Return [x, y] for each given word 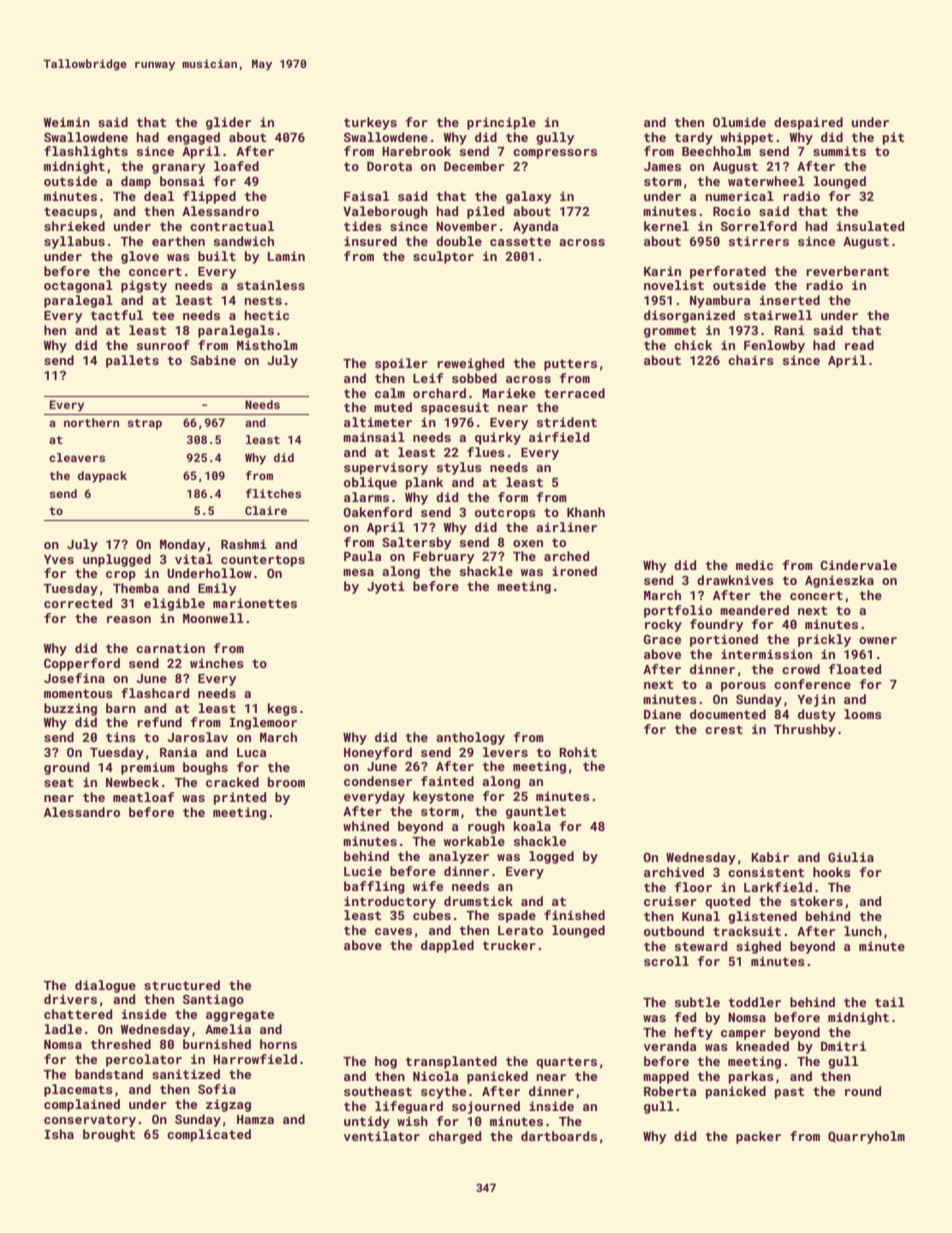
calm [390, 393]
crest [724, 729]
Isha [59, 1134]
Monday [182, 545]
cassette [520, 241]
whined [366, 826]
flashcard [155, 693]
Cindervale [858, 565]
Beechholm [716, 151]
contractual [232, 226]
